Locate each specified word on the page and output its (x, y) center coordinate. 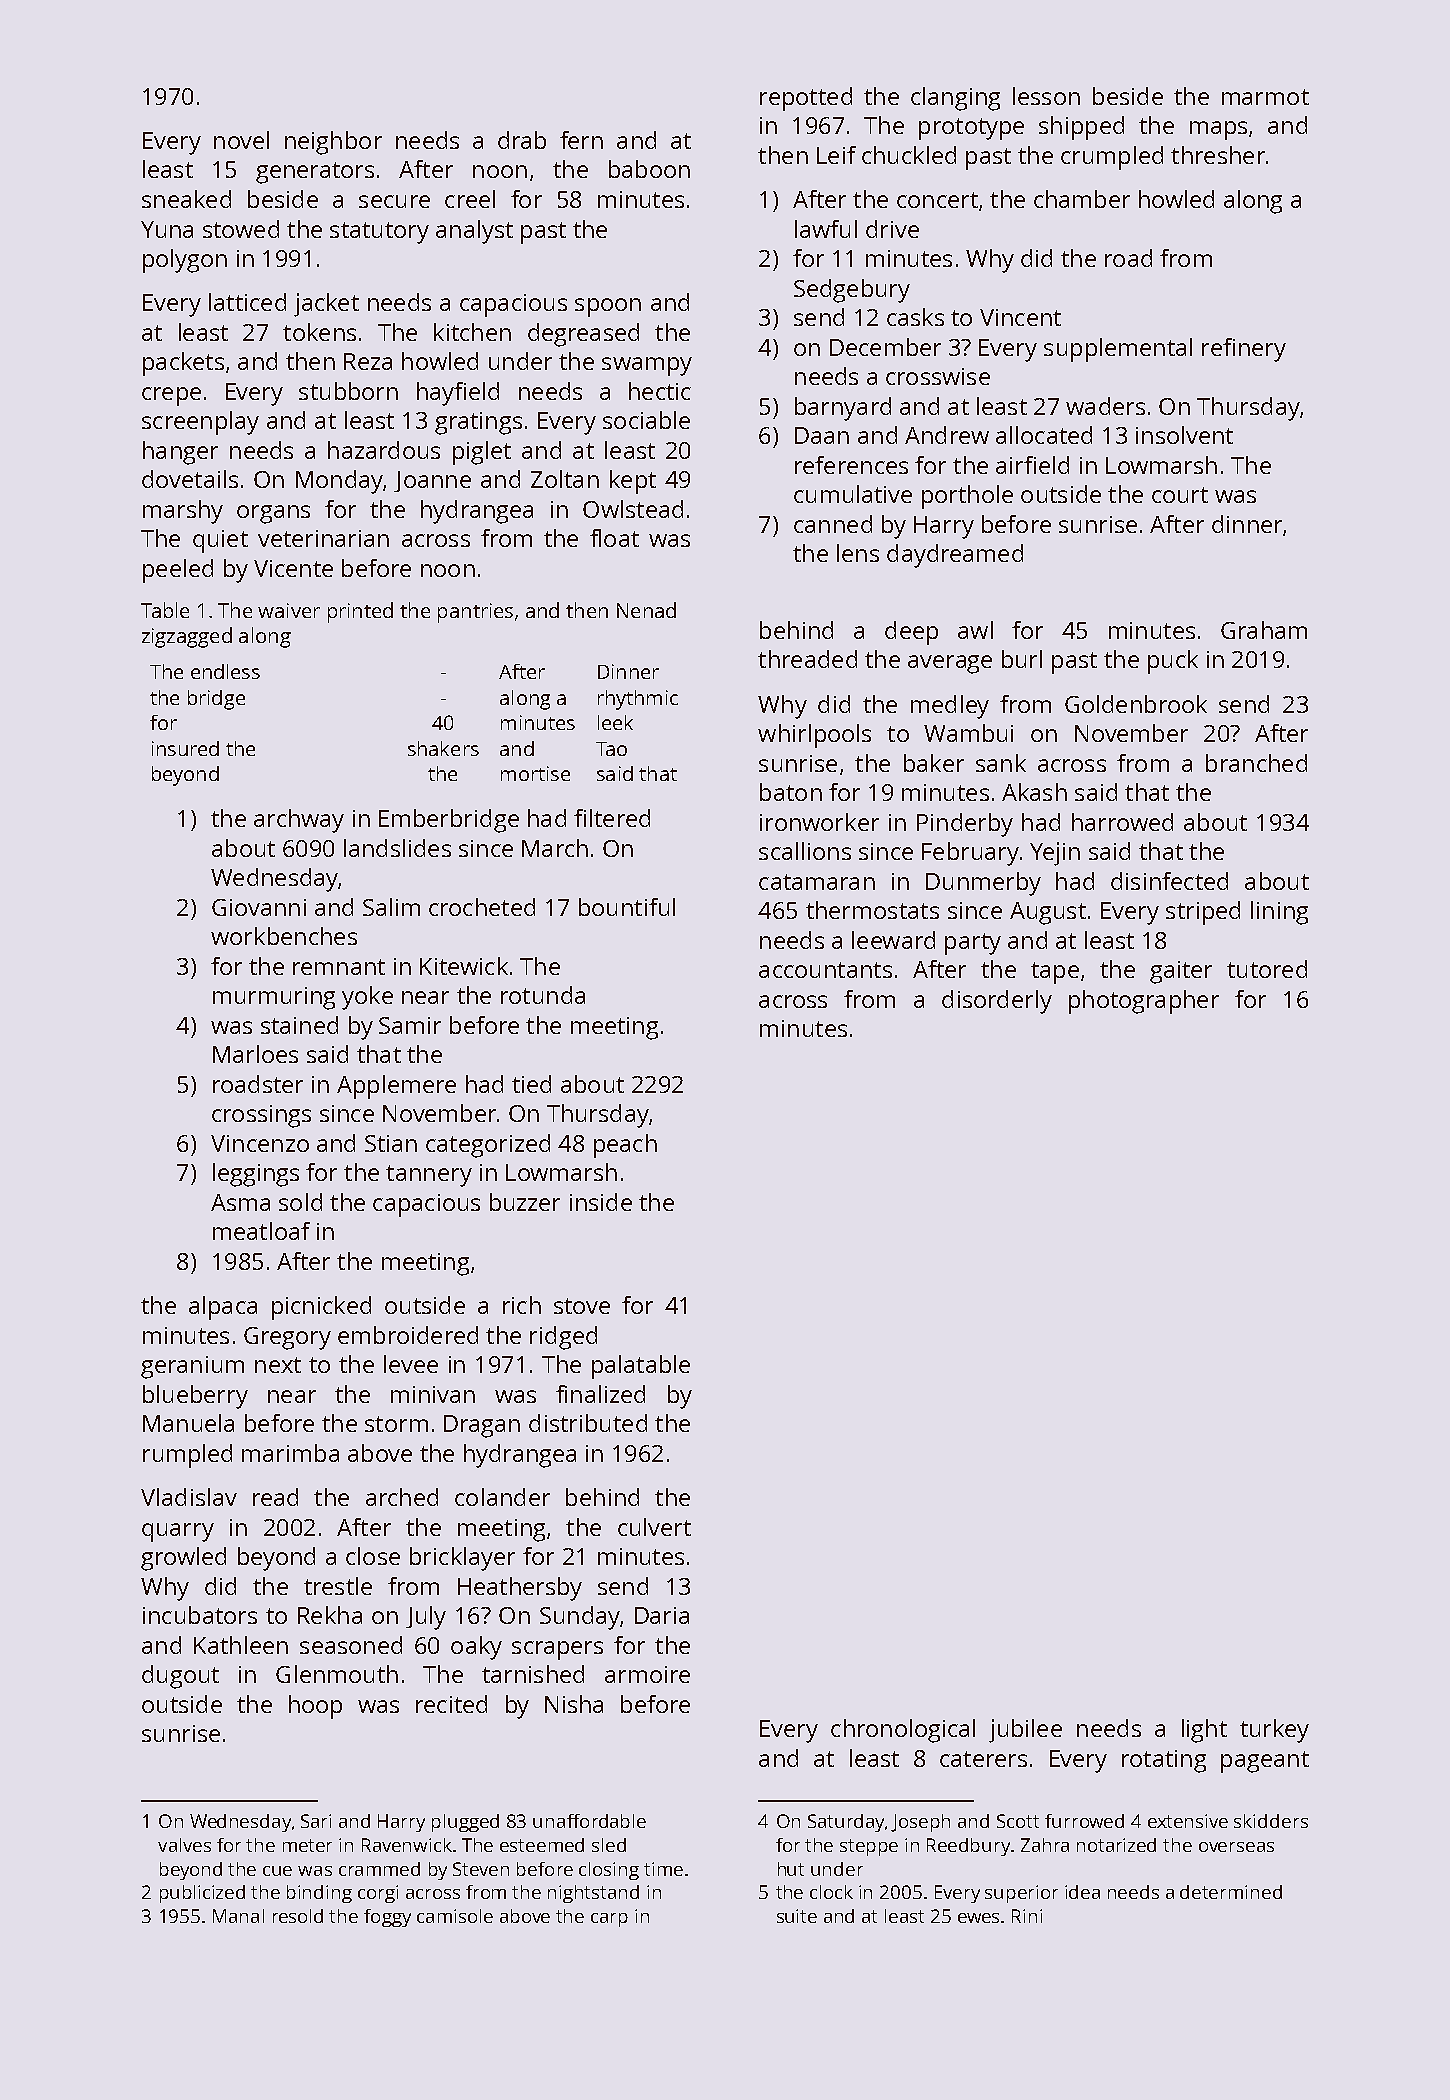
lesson (1046, 96)
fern (581, 140)
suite (797, 1916)
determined (1231, 1892)
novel (241, 140)
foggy (387, 1918)
